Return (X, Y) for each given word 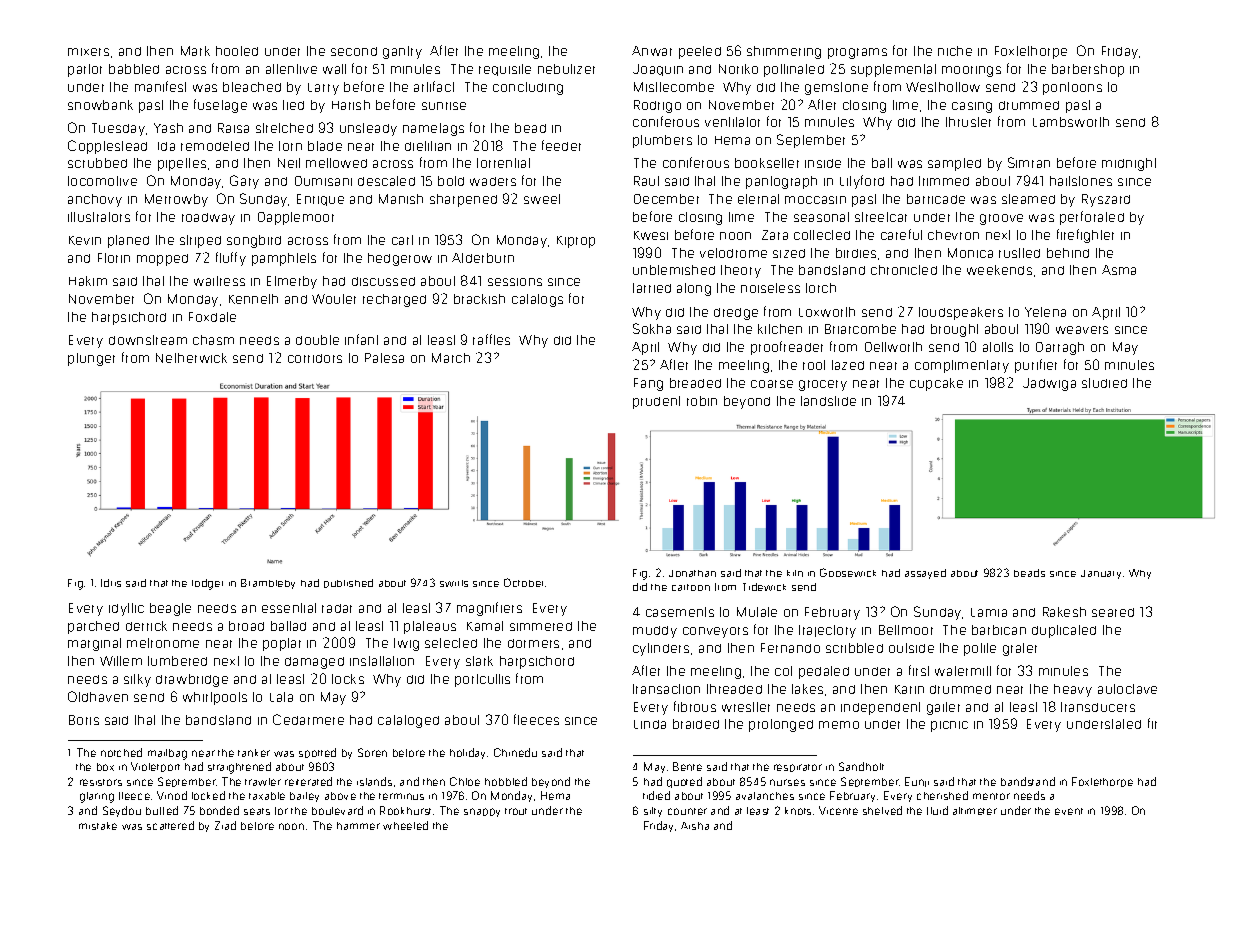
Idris (111, 583)
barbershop (1088, 70)
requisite (505, 70)
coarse (772, 384)
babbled (134, 69)
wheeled (405, 825)
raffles (491, 339)
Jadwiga (1049, 384)
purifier (1036, 366)
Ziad (225, 825)
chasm (213, 340)
